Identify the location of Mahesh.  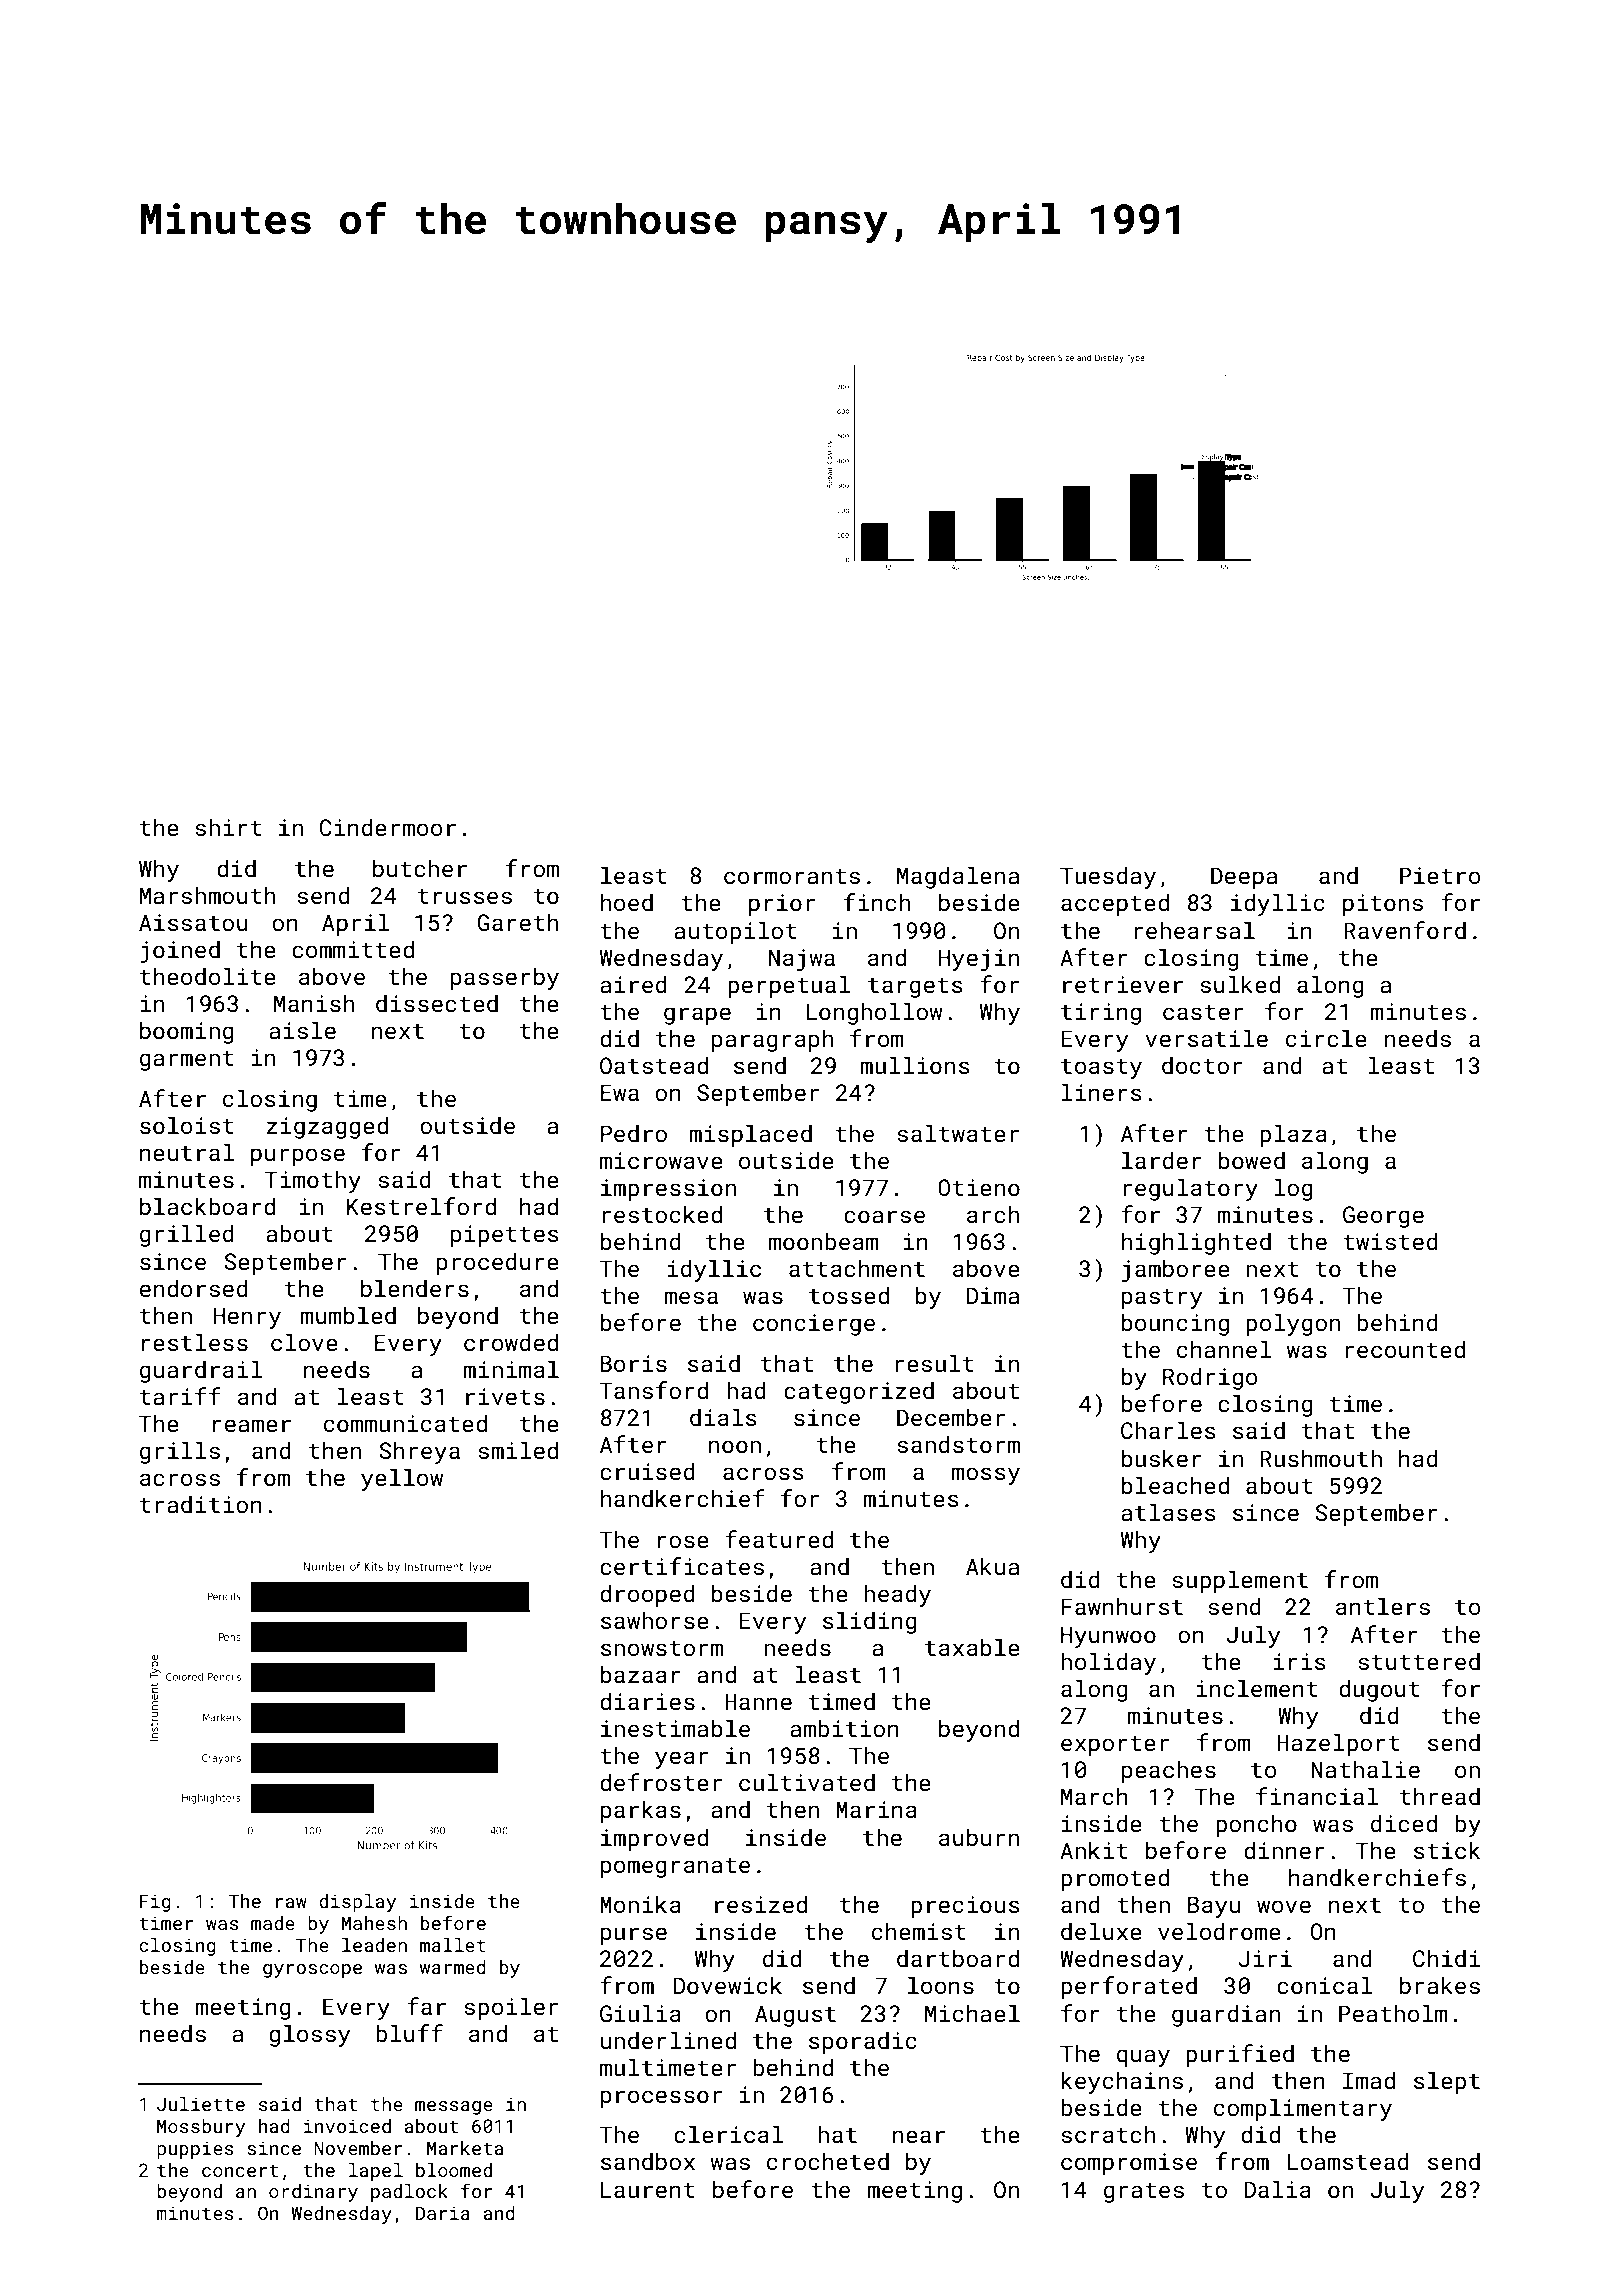
(374, 1923).
